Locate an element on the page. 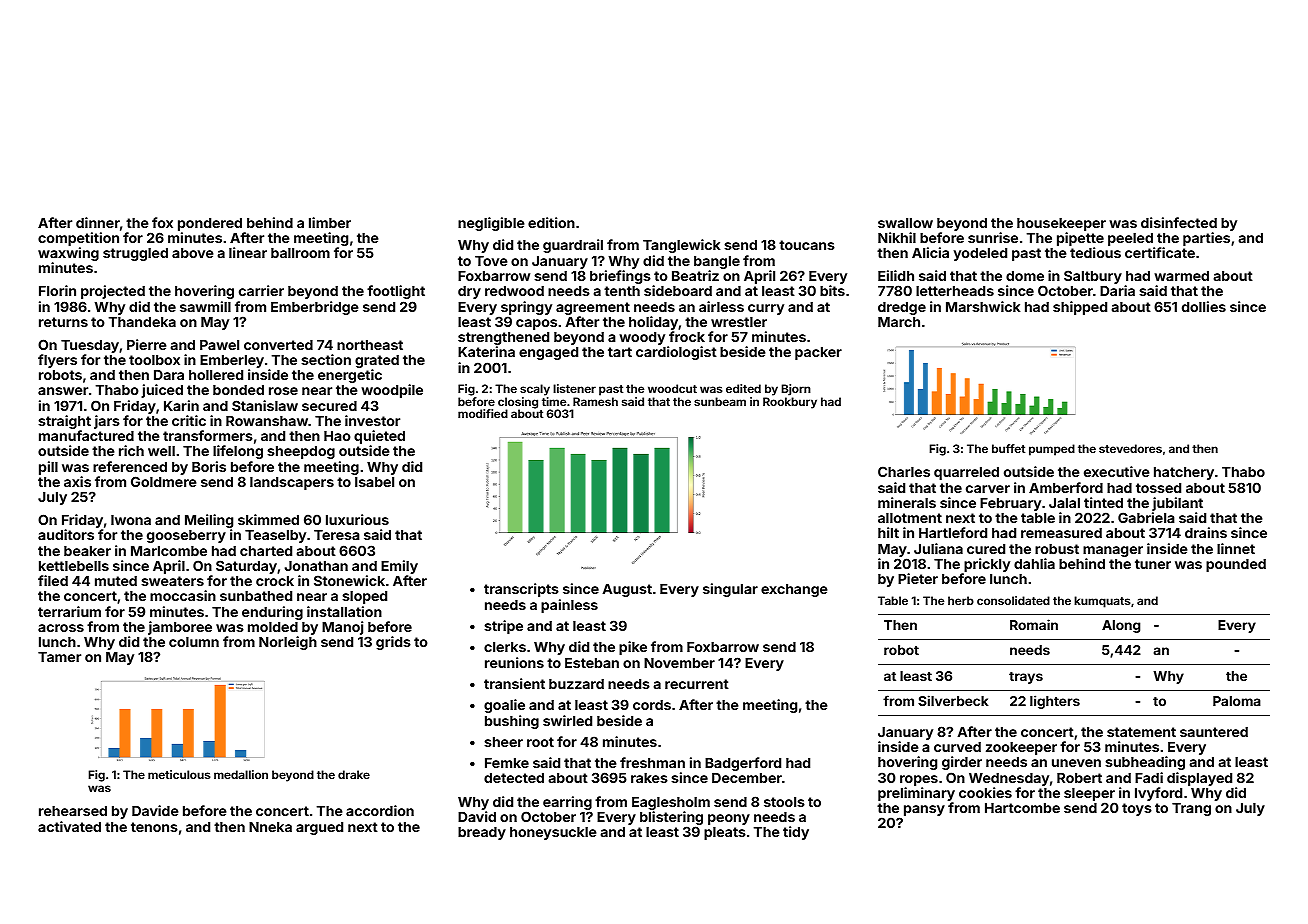  Tanglewick is located at coordinates (681, 246).
